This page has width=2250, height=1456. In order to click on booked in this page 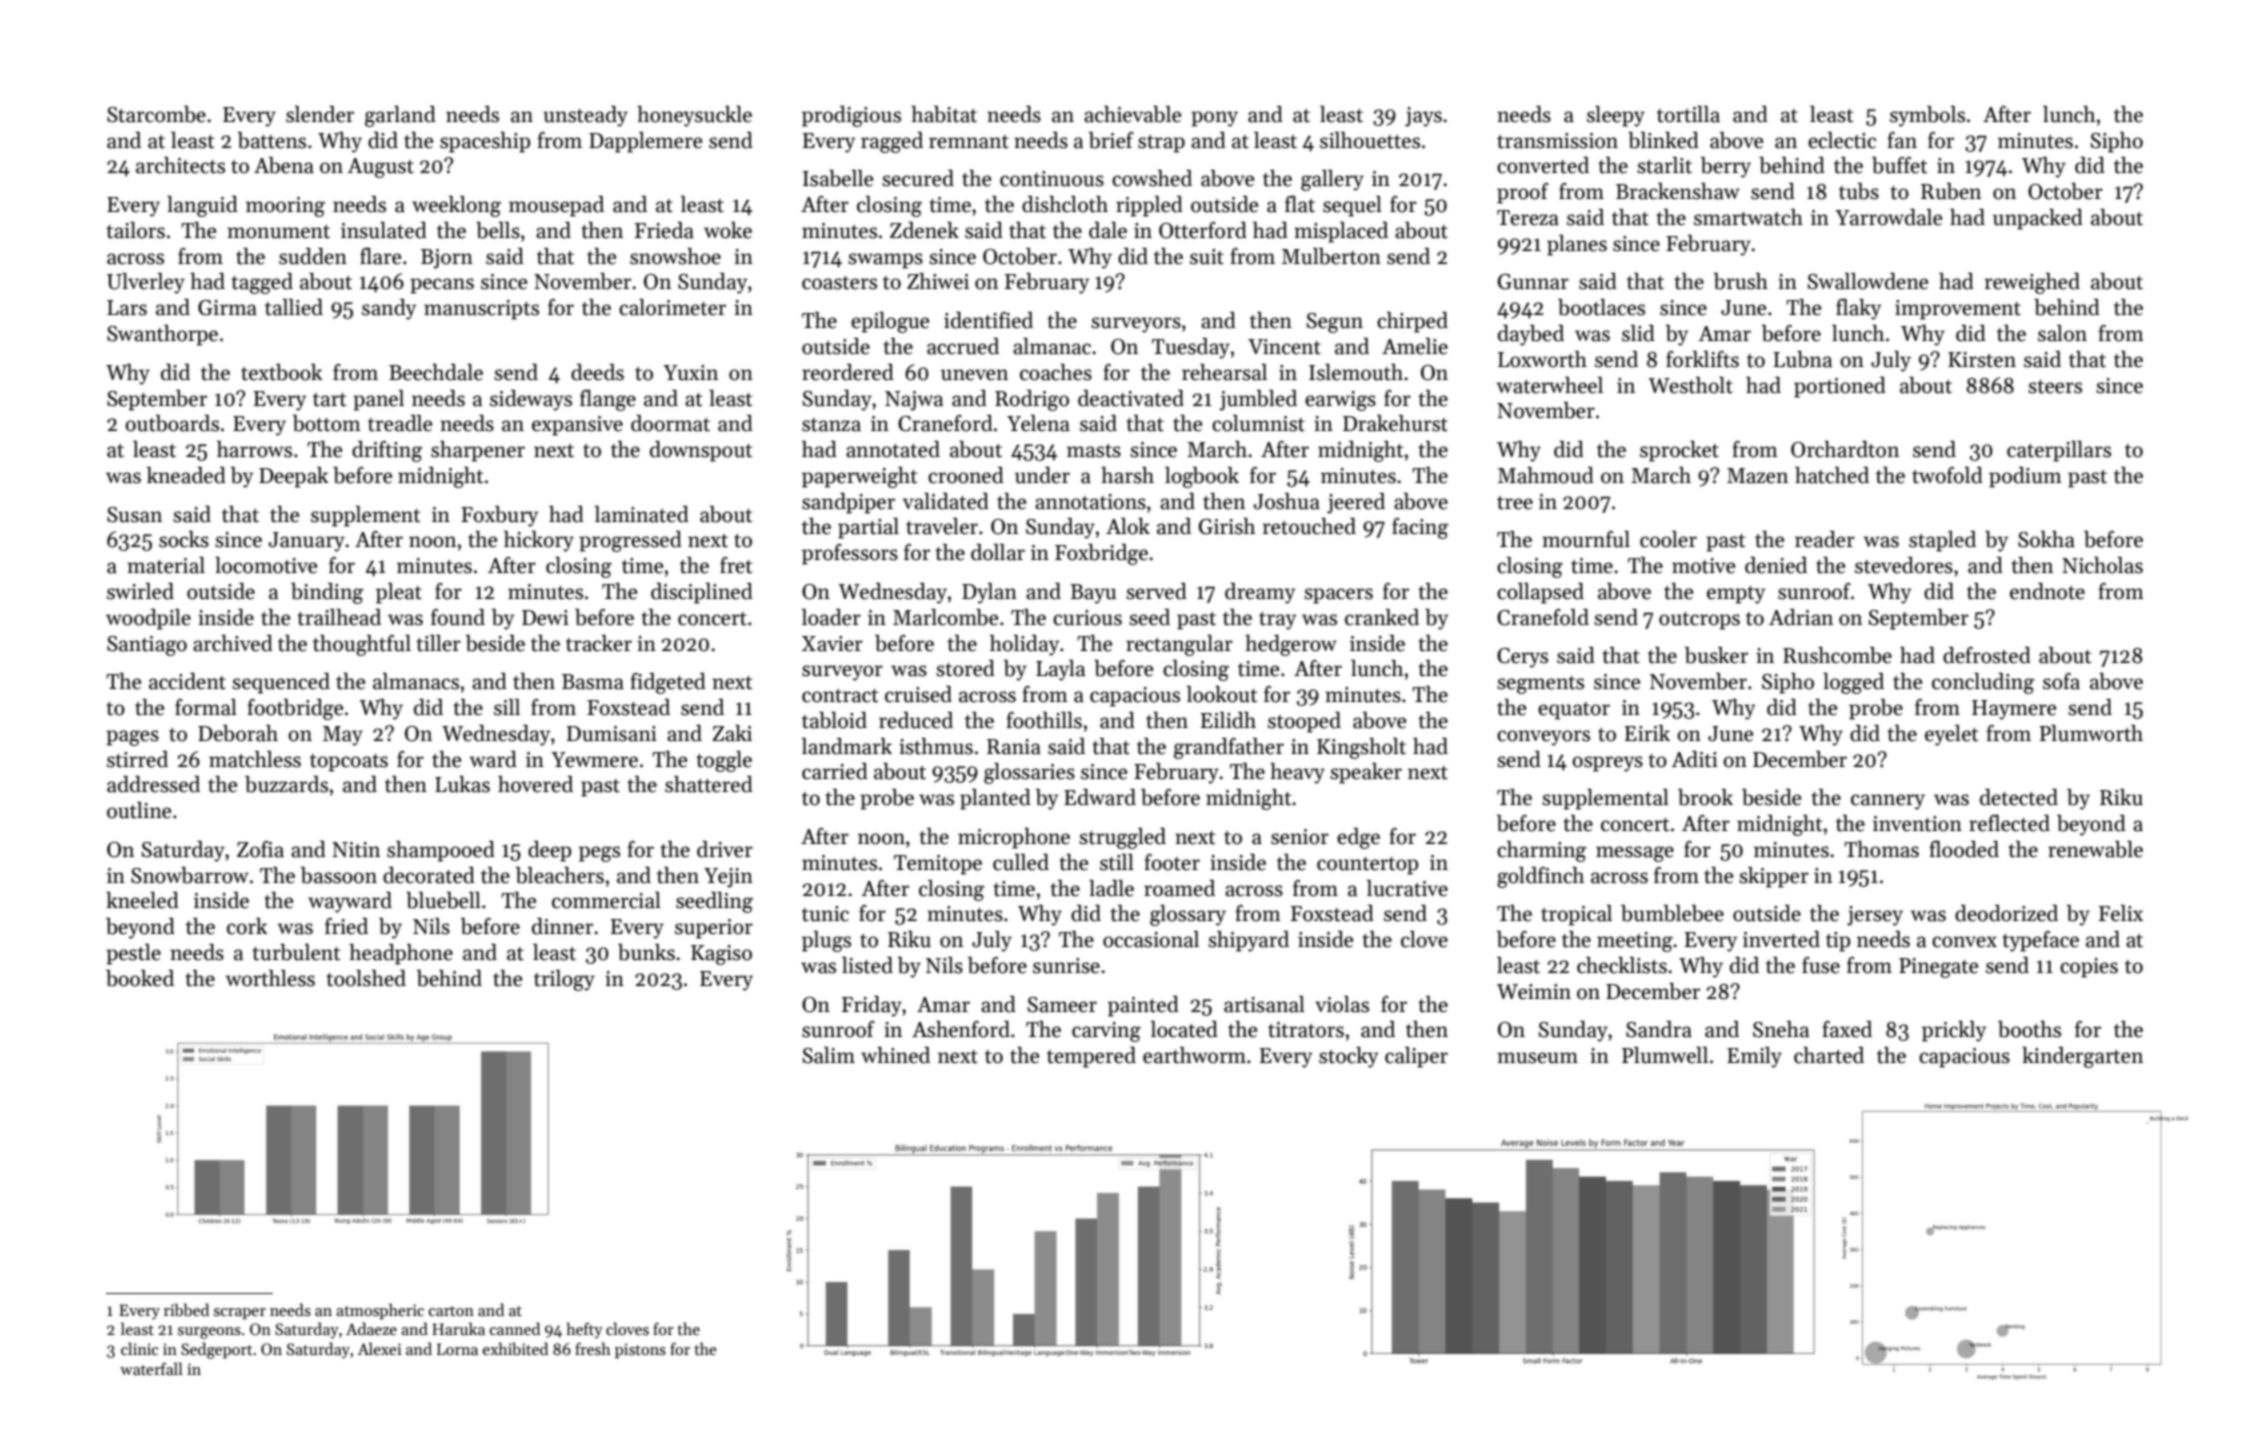, I will do `click(140, 978)`.
